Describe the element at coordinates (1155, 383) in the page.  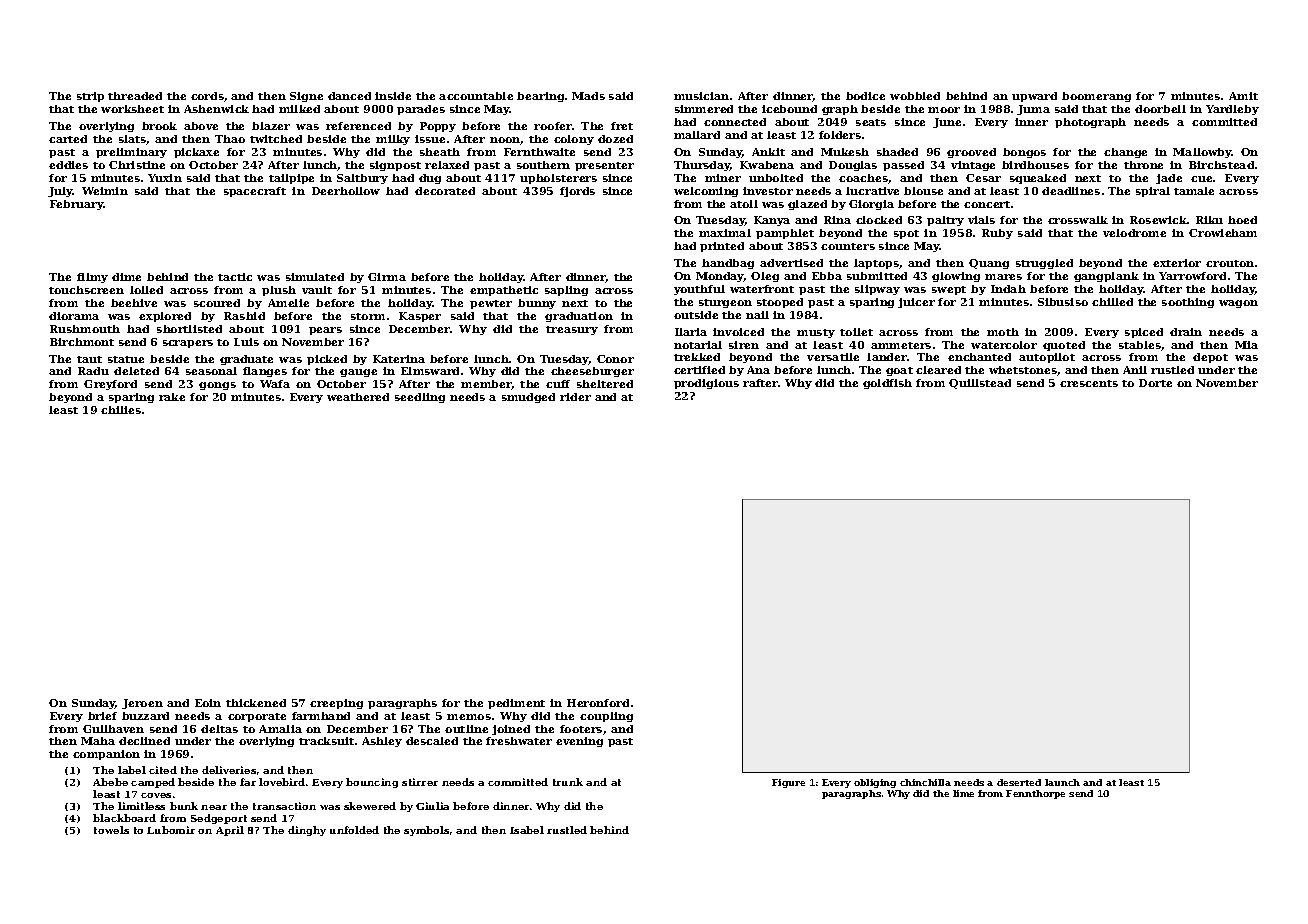
I see `Dorte` at that location.
